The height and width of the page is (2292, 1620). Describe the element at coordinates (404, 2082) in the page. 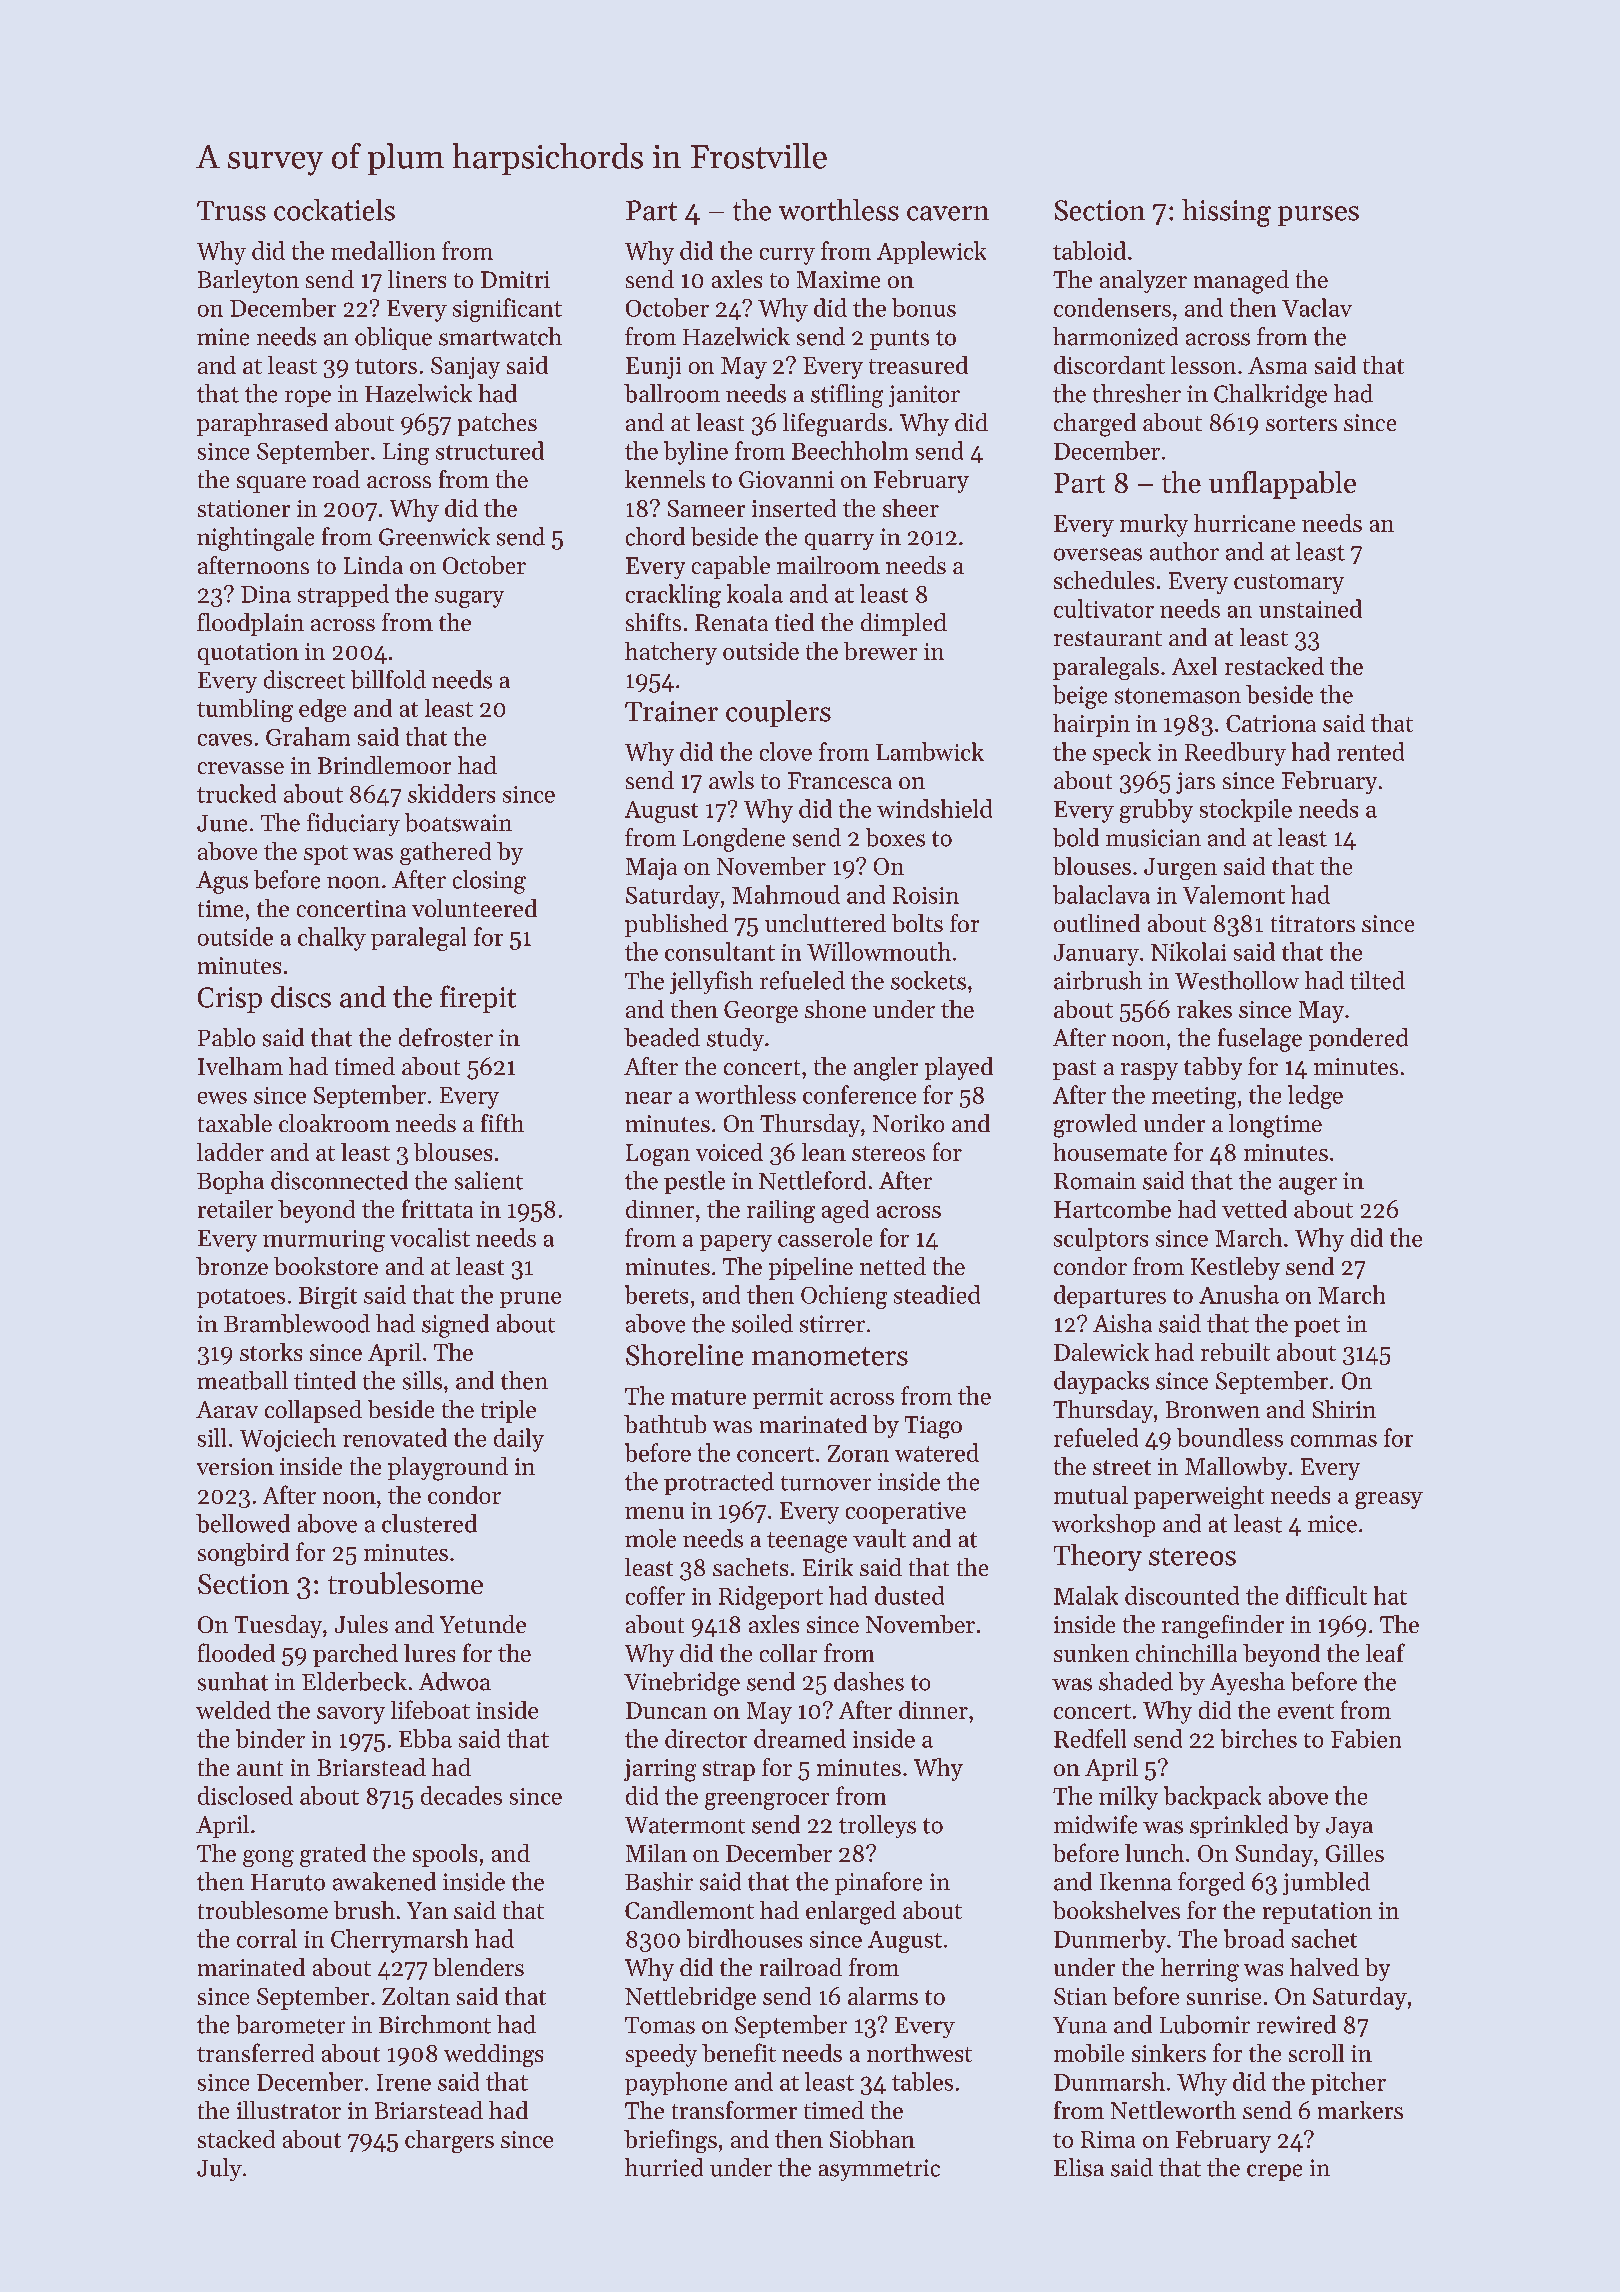

I see `Irene` at that location.
